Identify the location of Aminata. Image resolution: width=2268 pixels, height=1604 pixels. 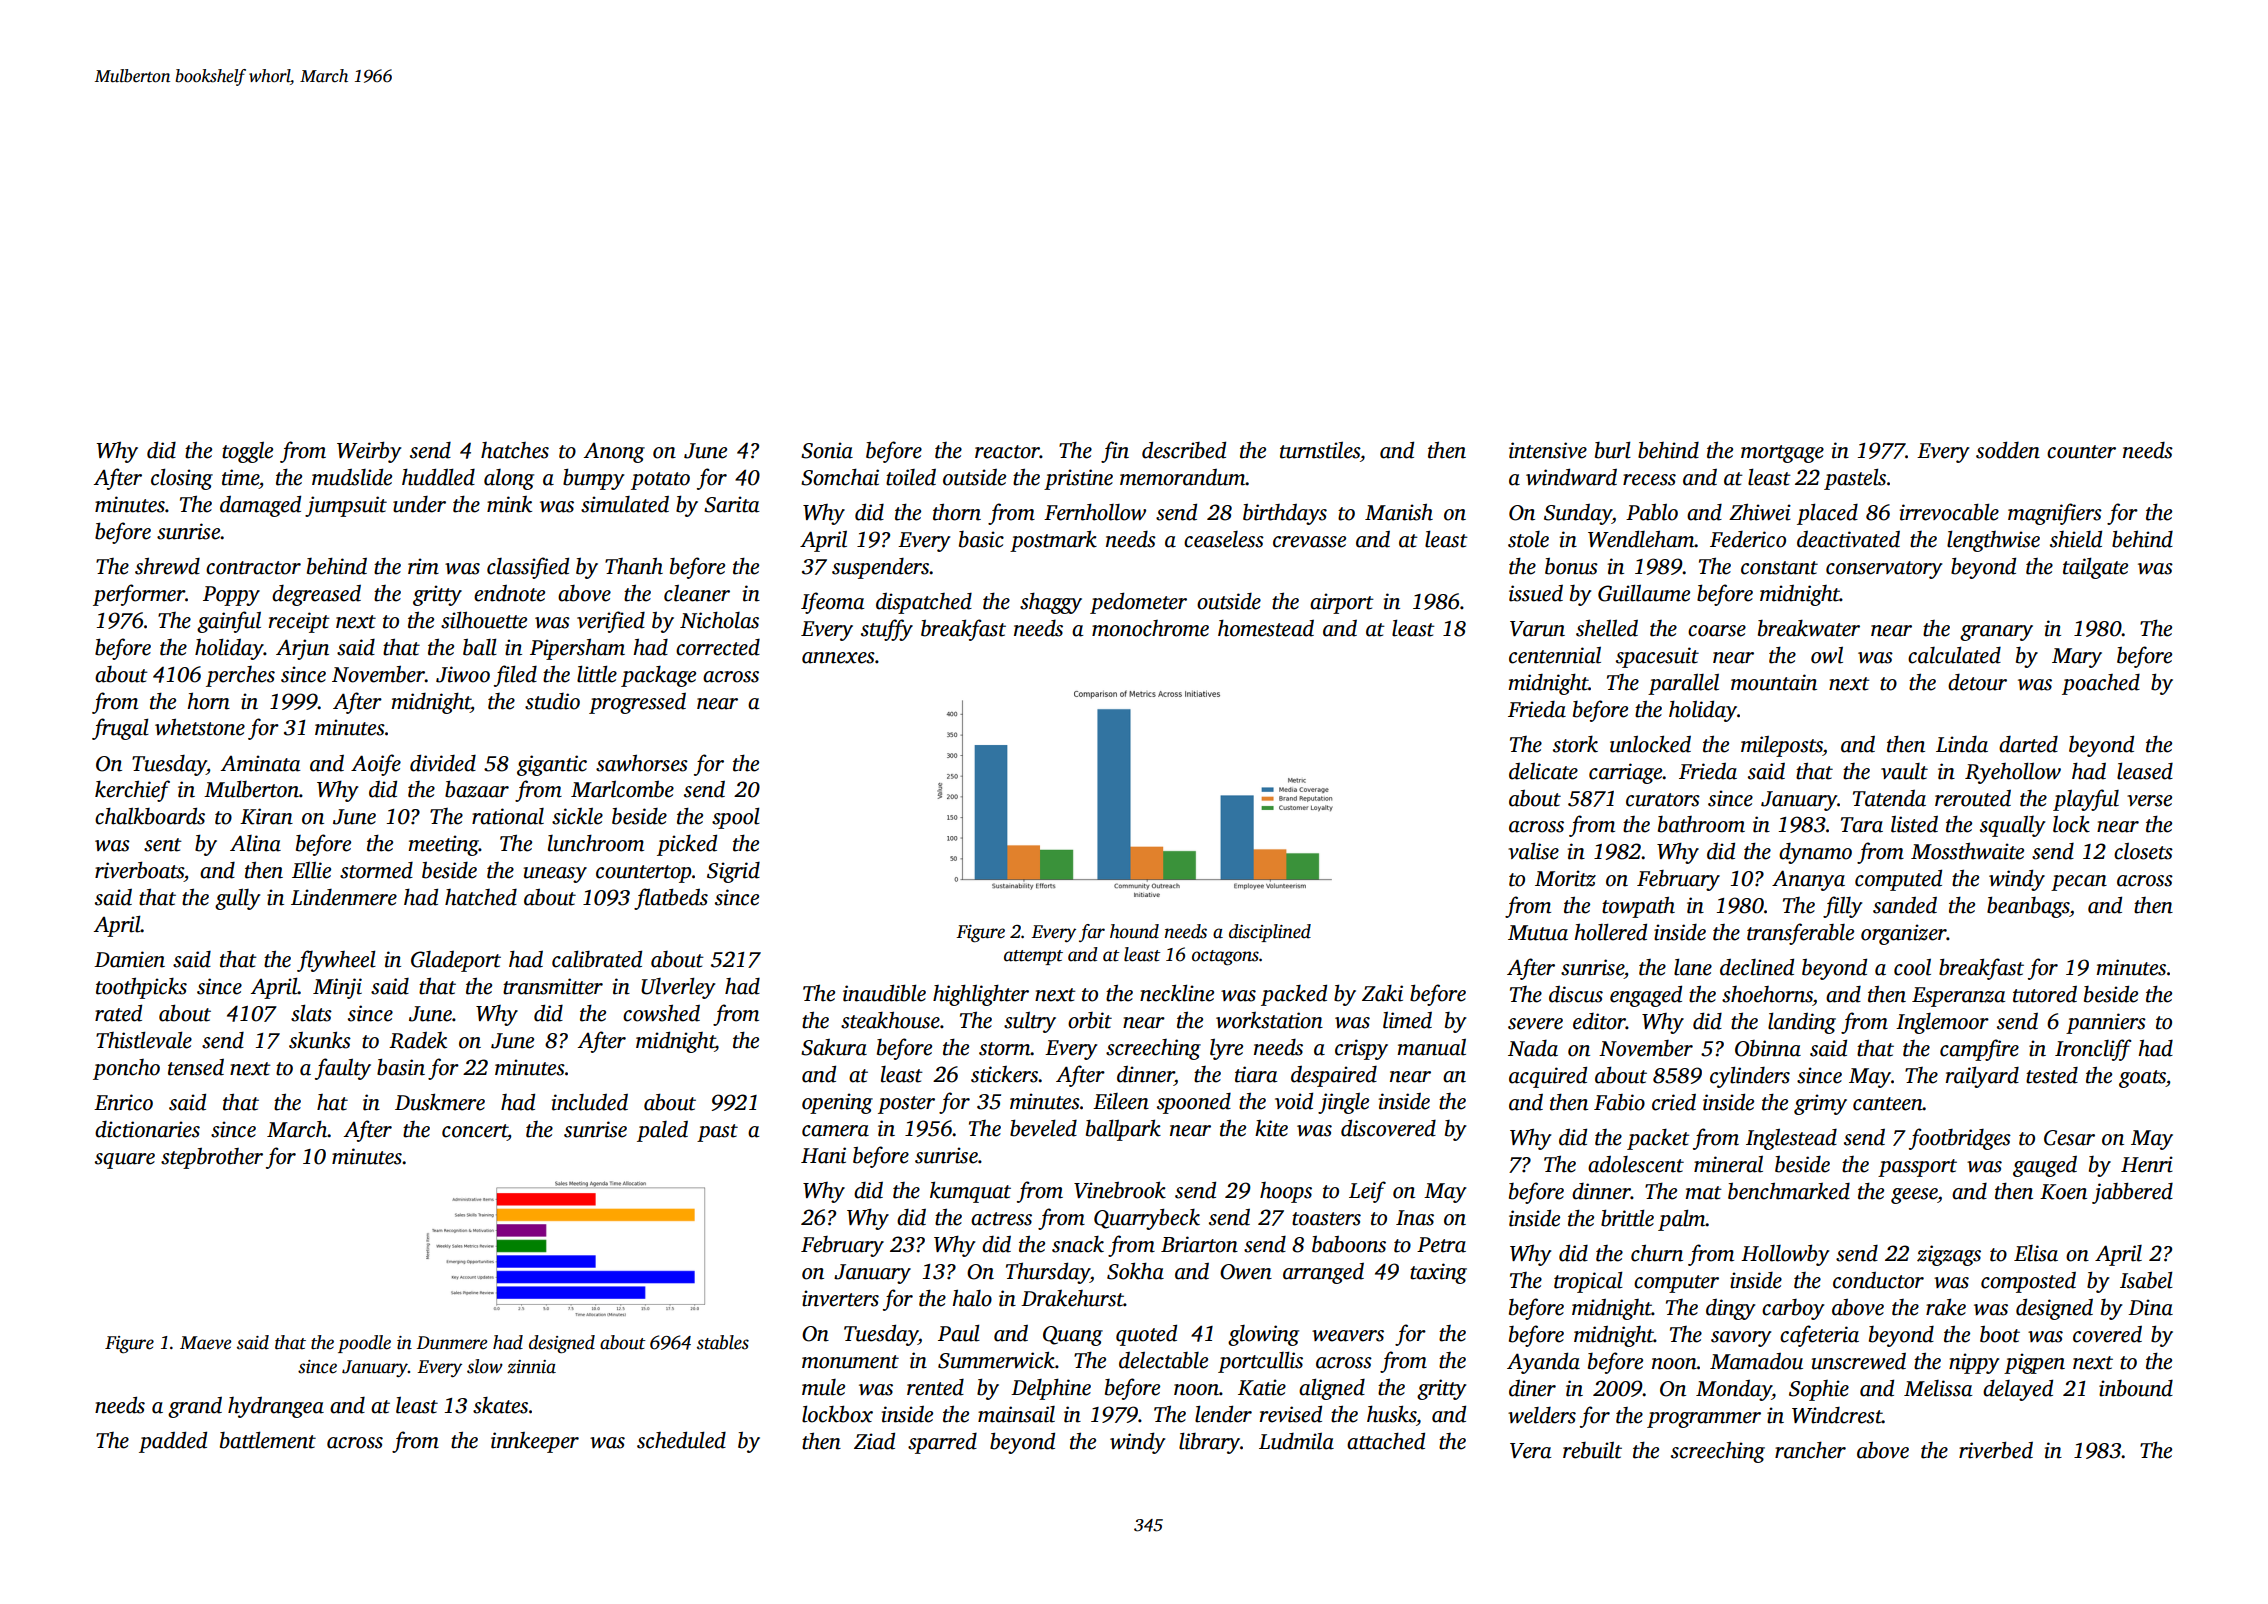
(260, 763).
